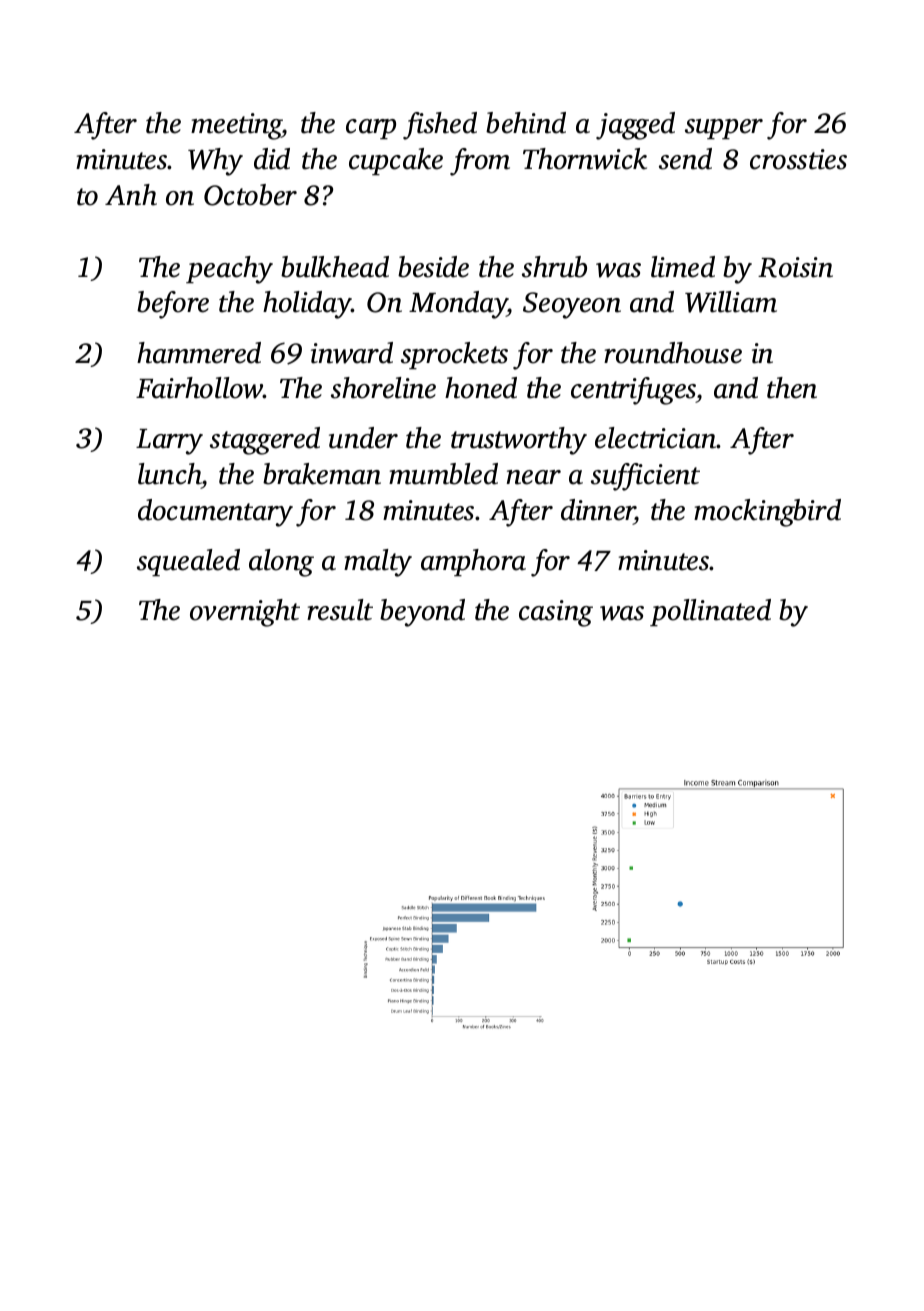 Image resolution: width=924 pixels, height=1311 pixels. Describe the element at coordinates (635, 126) in the document. I see `jagged` at that location.
